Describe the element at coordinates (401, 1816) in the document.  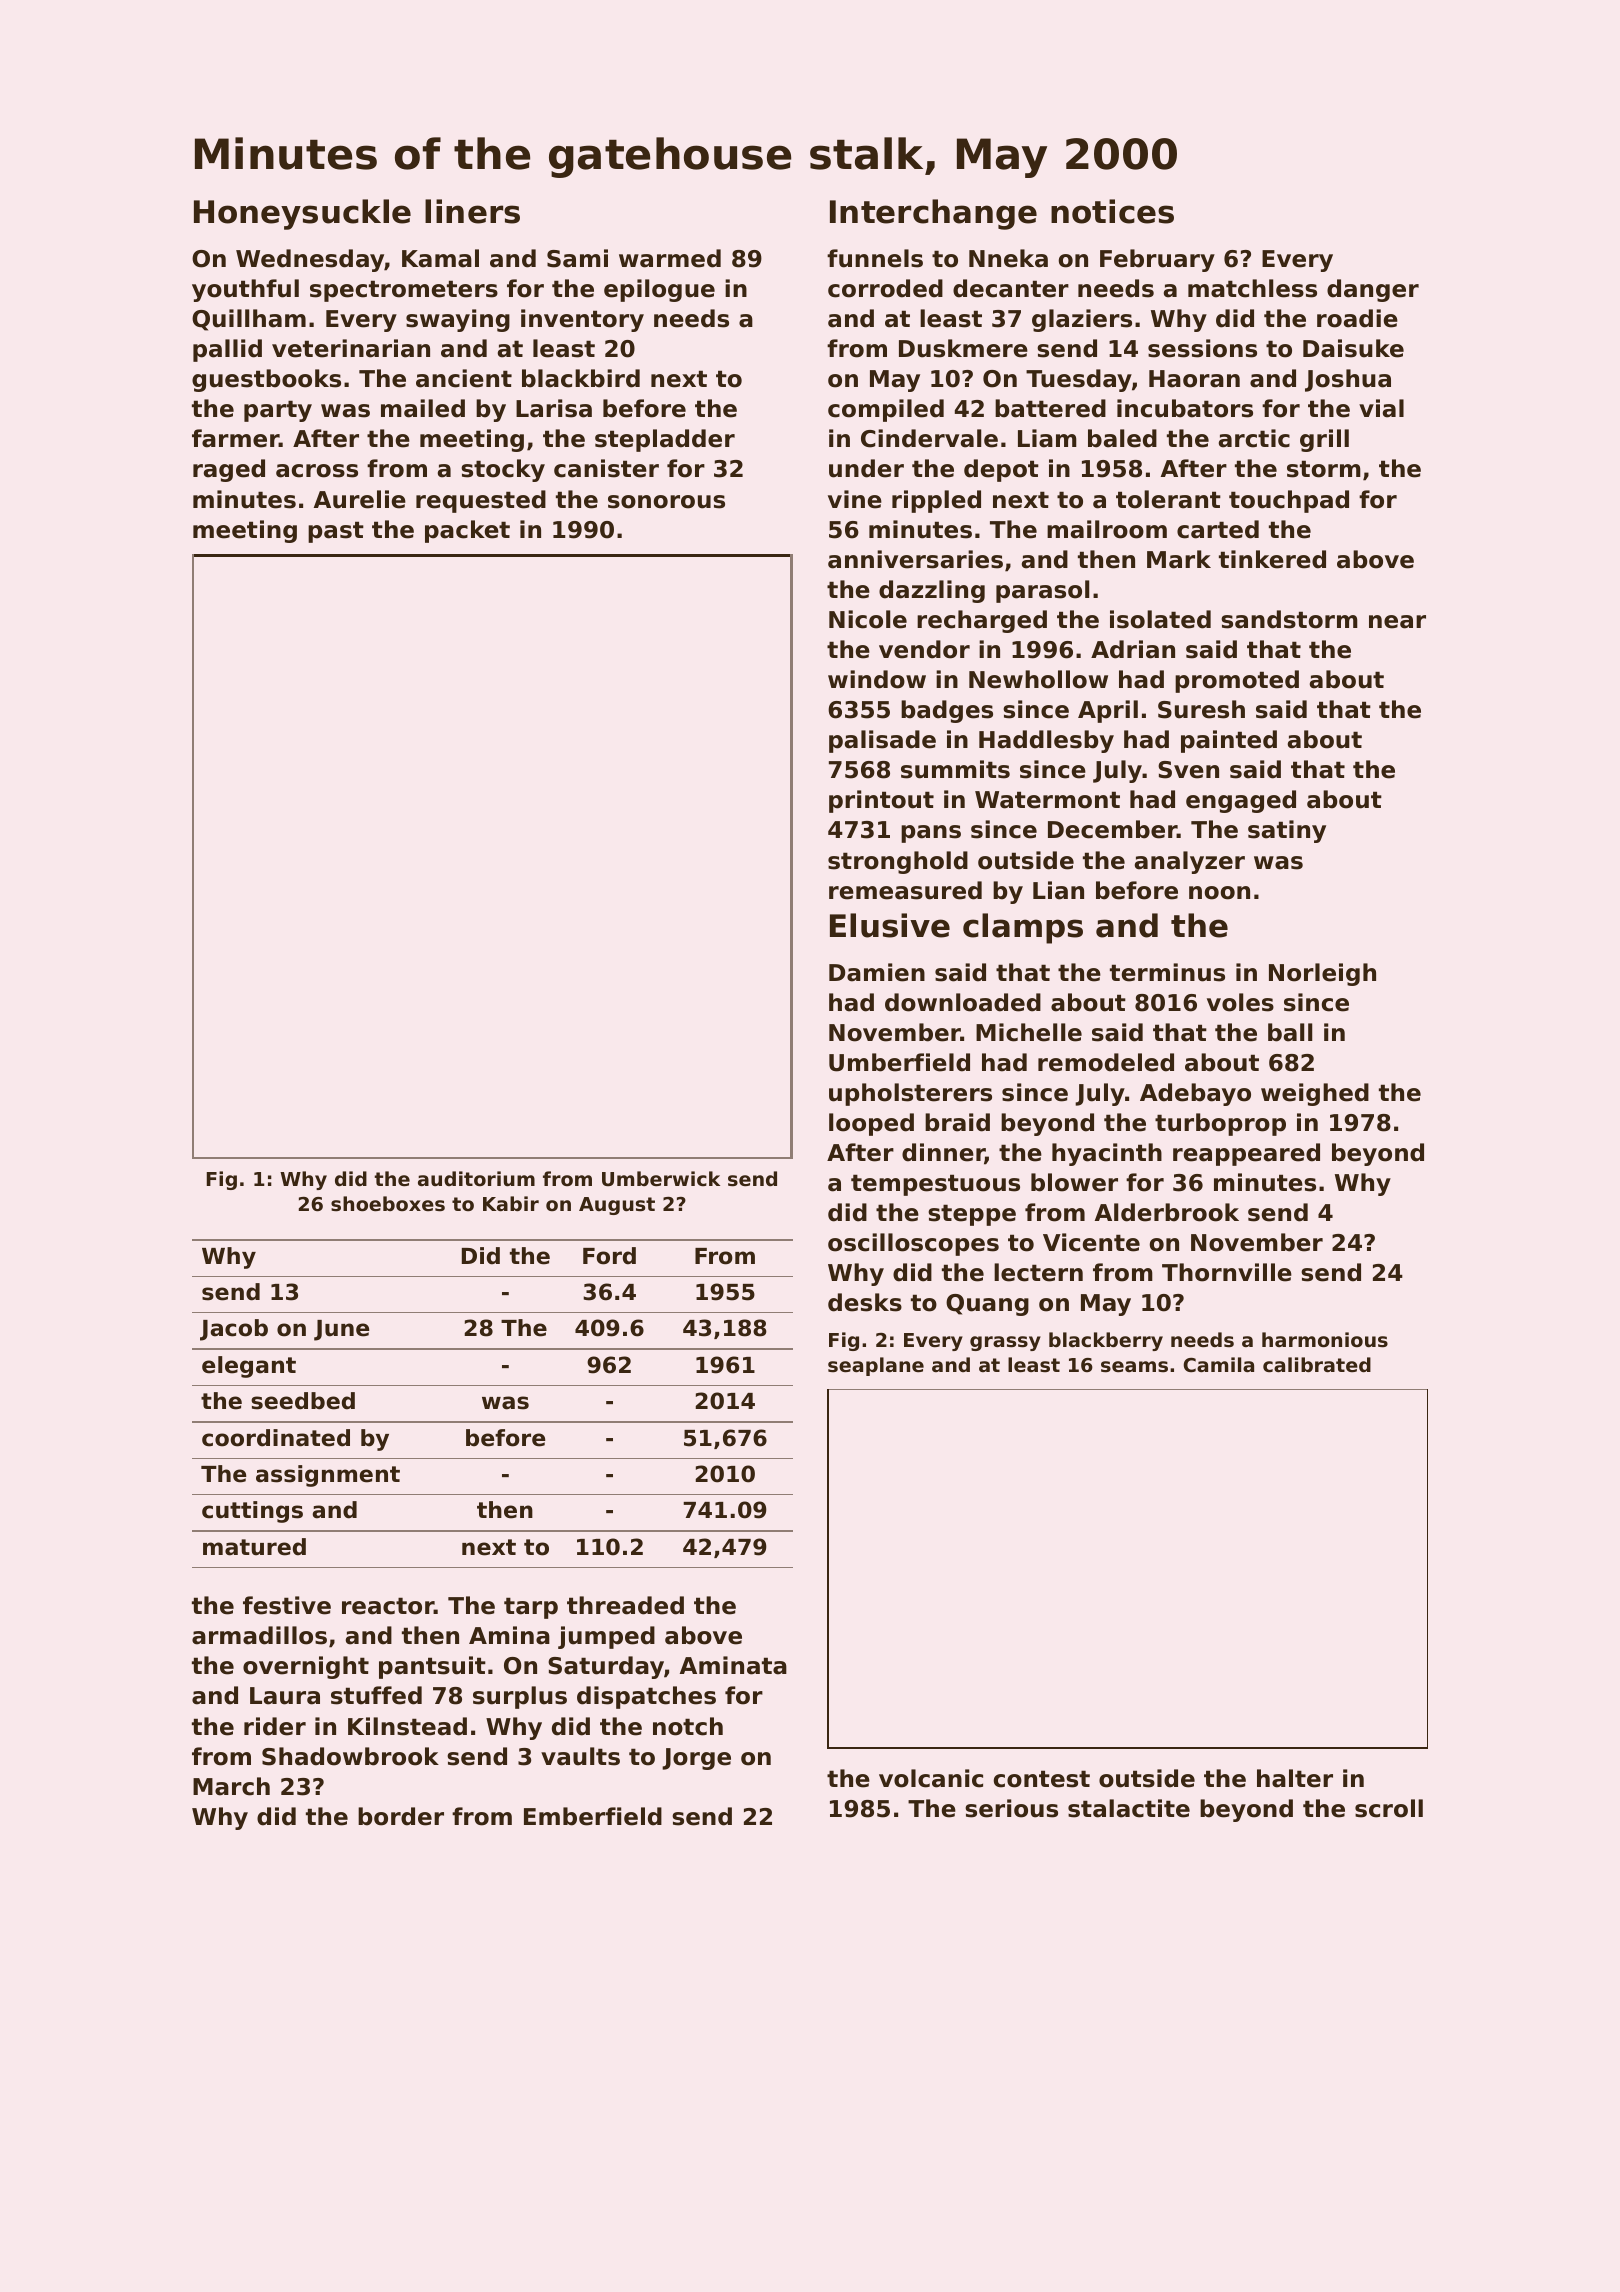
I see `border` at that location.
